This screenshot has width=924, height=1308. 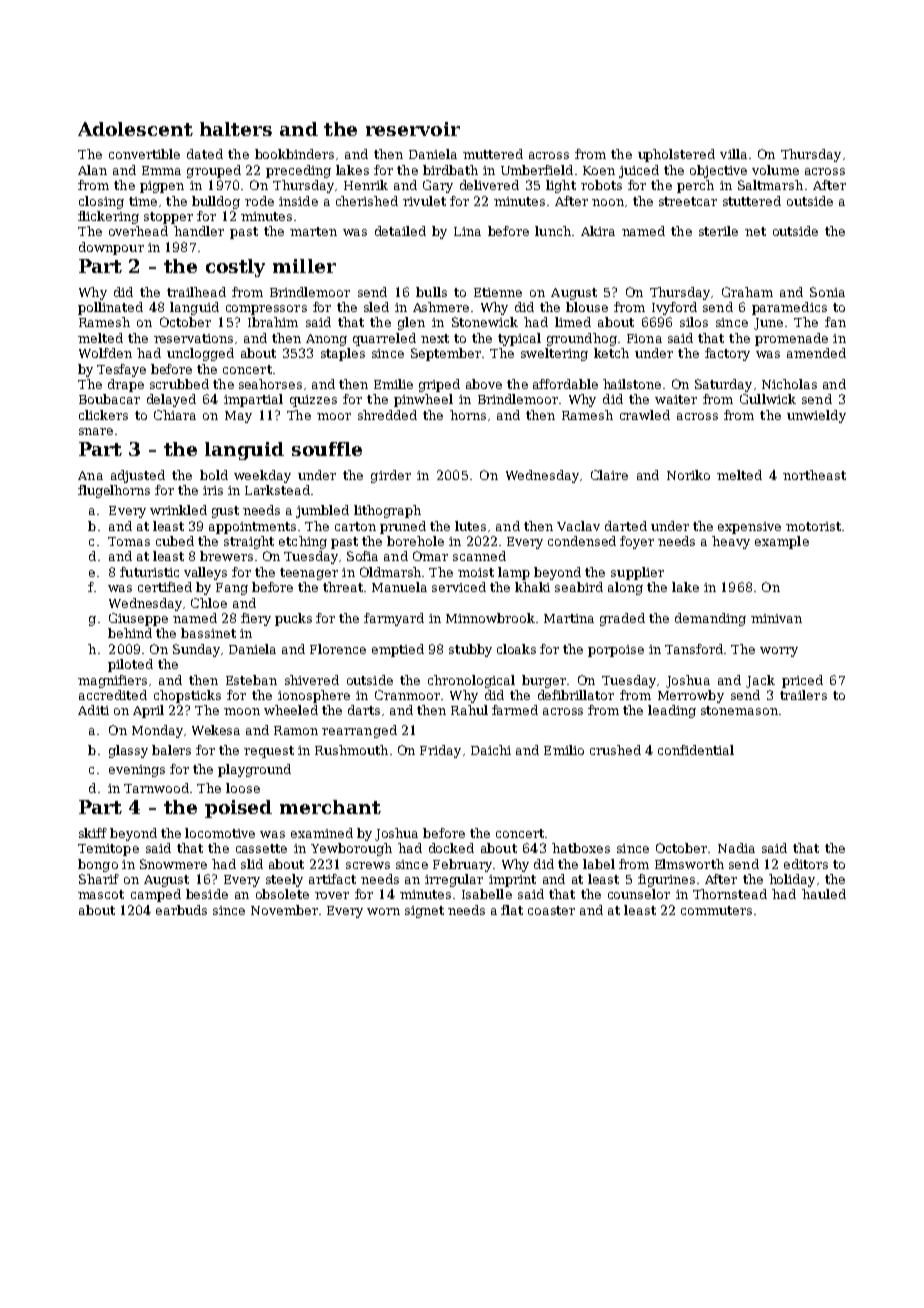 What do you see at coordinates (138, 619) in the screenshot?
I see `Giuseppe` at bounding box center [138, 619].
